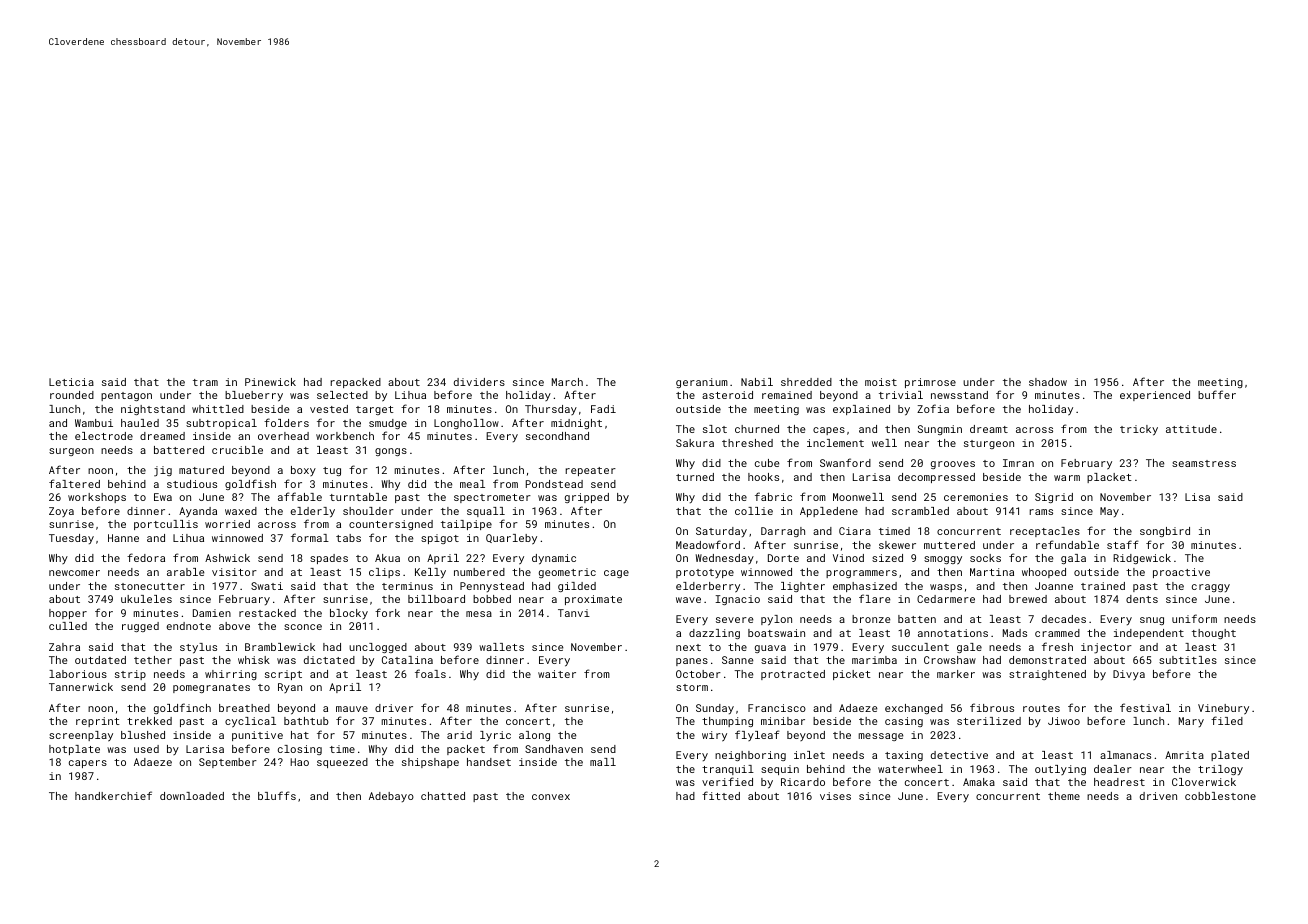 The width and height of the screenshot is (1308, 924). I want to click on worried, so click(227, 524).
